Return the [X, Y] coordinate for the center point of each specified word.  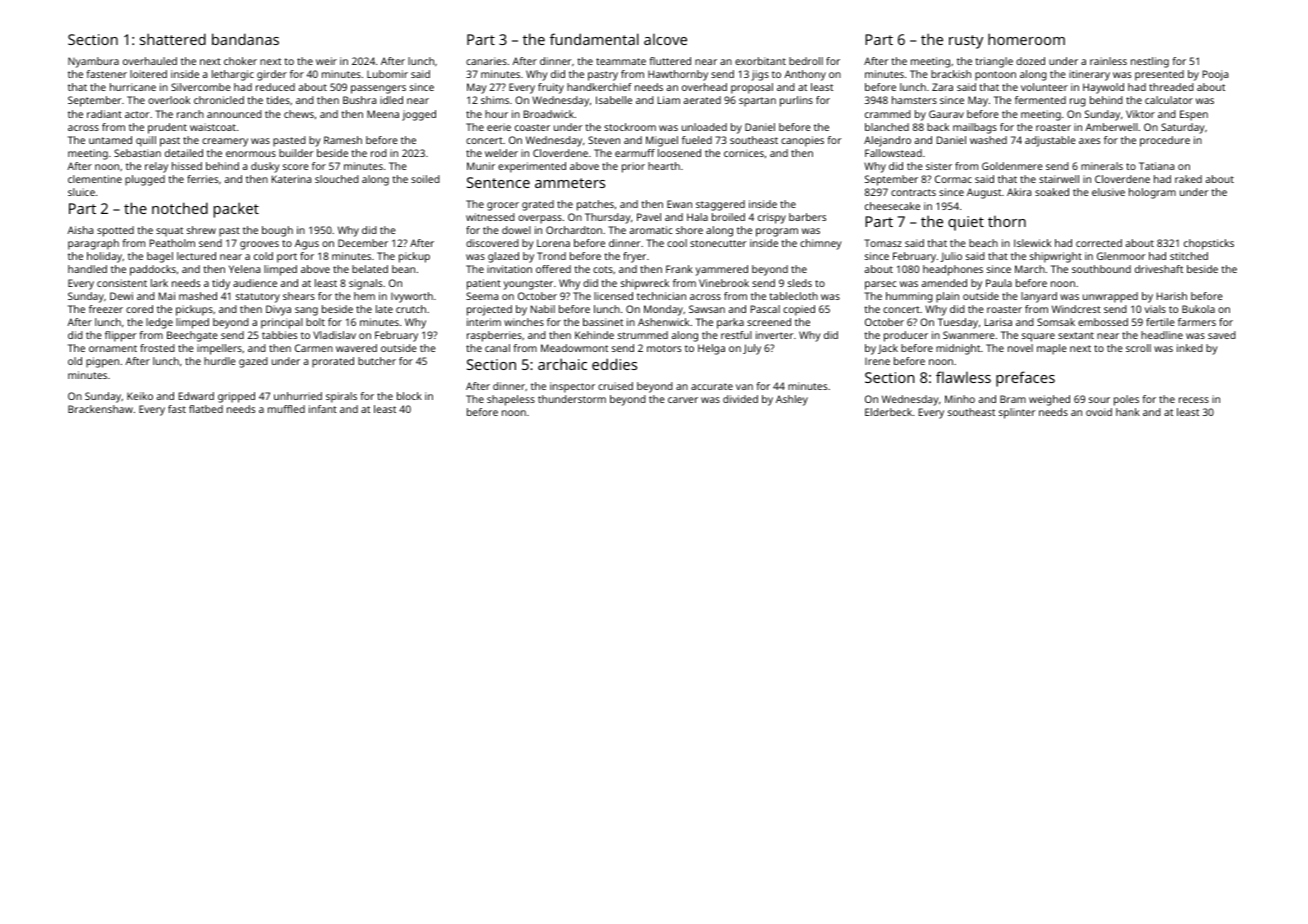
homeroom [1026, 39]
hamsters [914, 100]
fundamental [594, 39]
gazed [253, 362]
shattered [173, 39]
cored [139, 309]
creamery [225, 142]
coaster [532, 127]
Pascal [765, 309]
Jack [888, 349]
